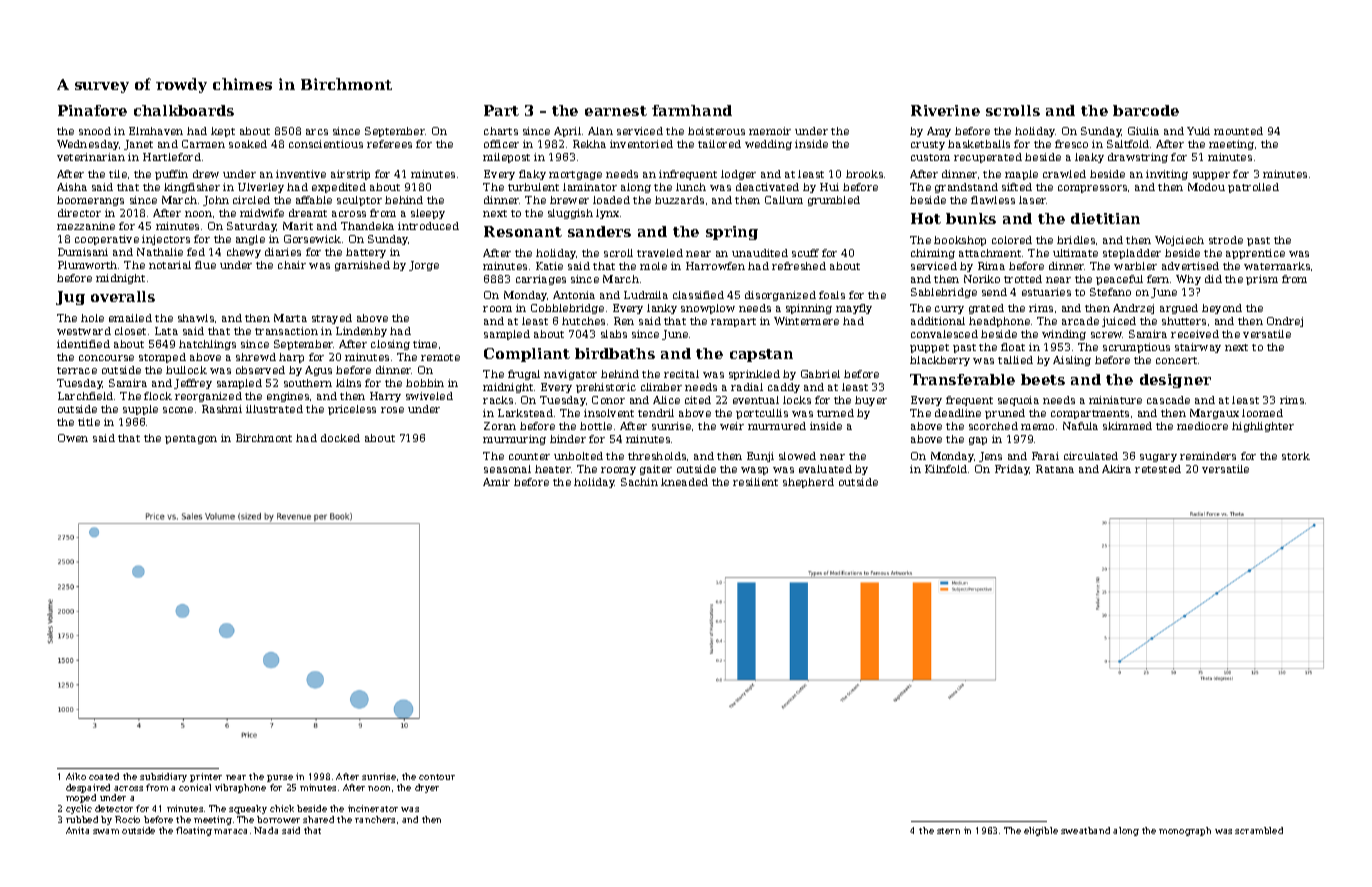 The image size is (1372, 887). Describe the element at coordinates (106, 831) in the document. I see `swam` at that location.
